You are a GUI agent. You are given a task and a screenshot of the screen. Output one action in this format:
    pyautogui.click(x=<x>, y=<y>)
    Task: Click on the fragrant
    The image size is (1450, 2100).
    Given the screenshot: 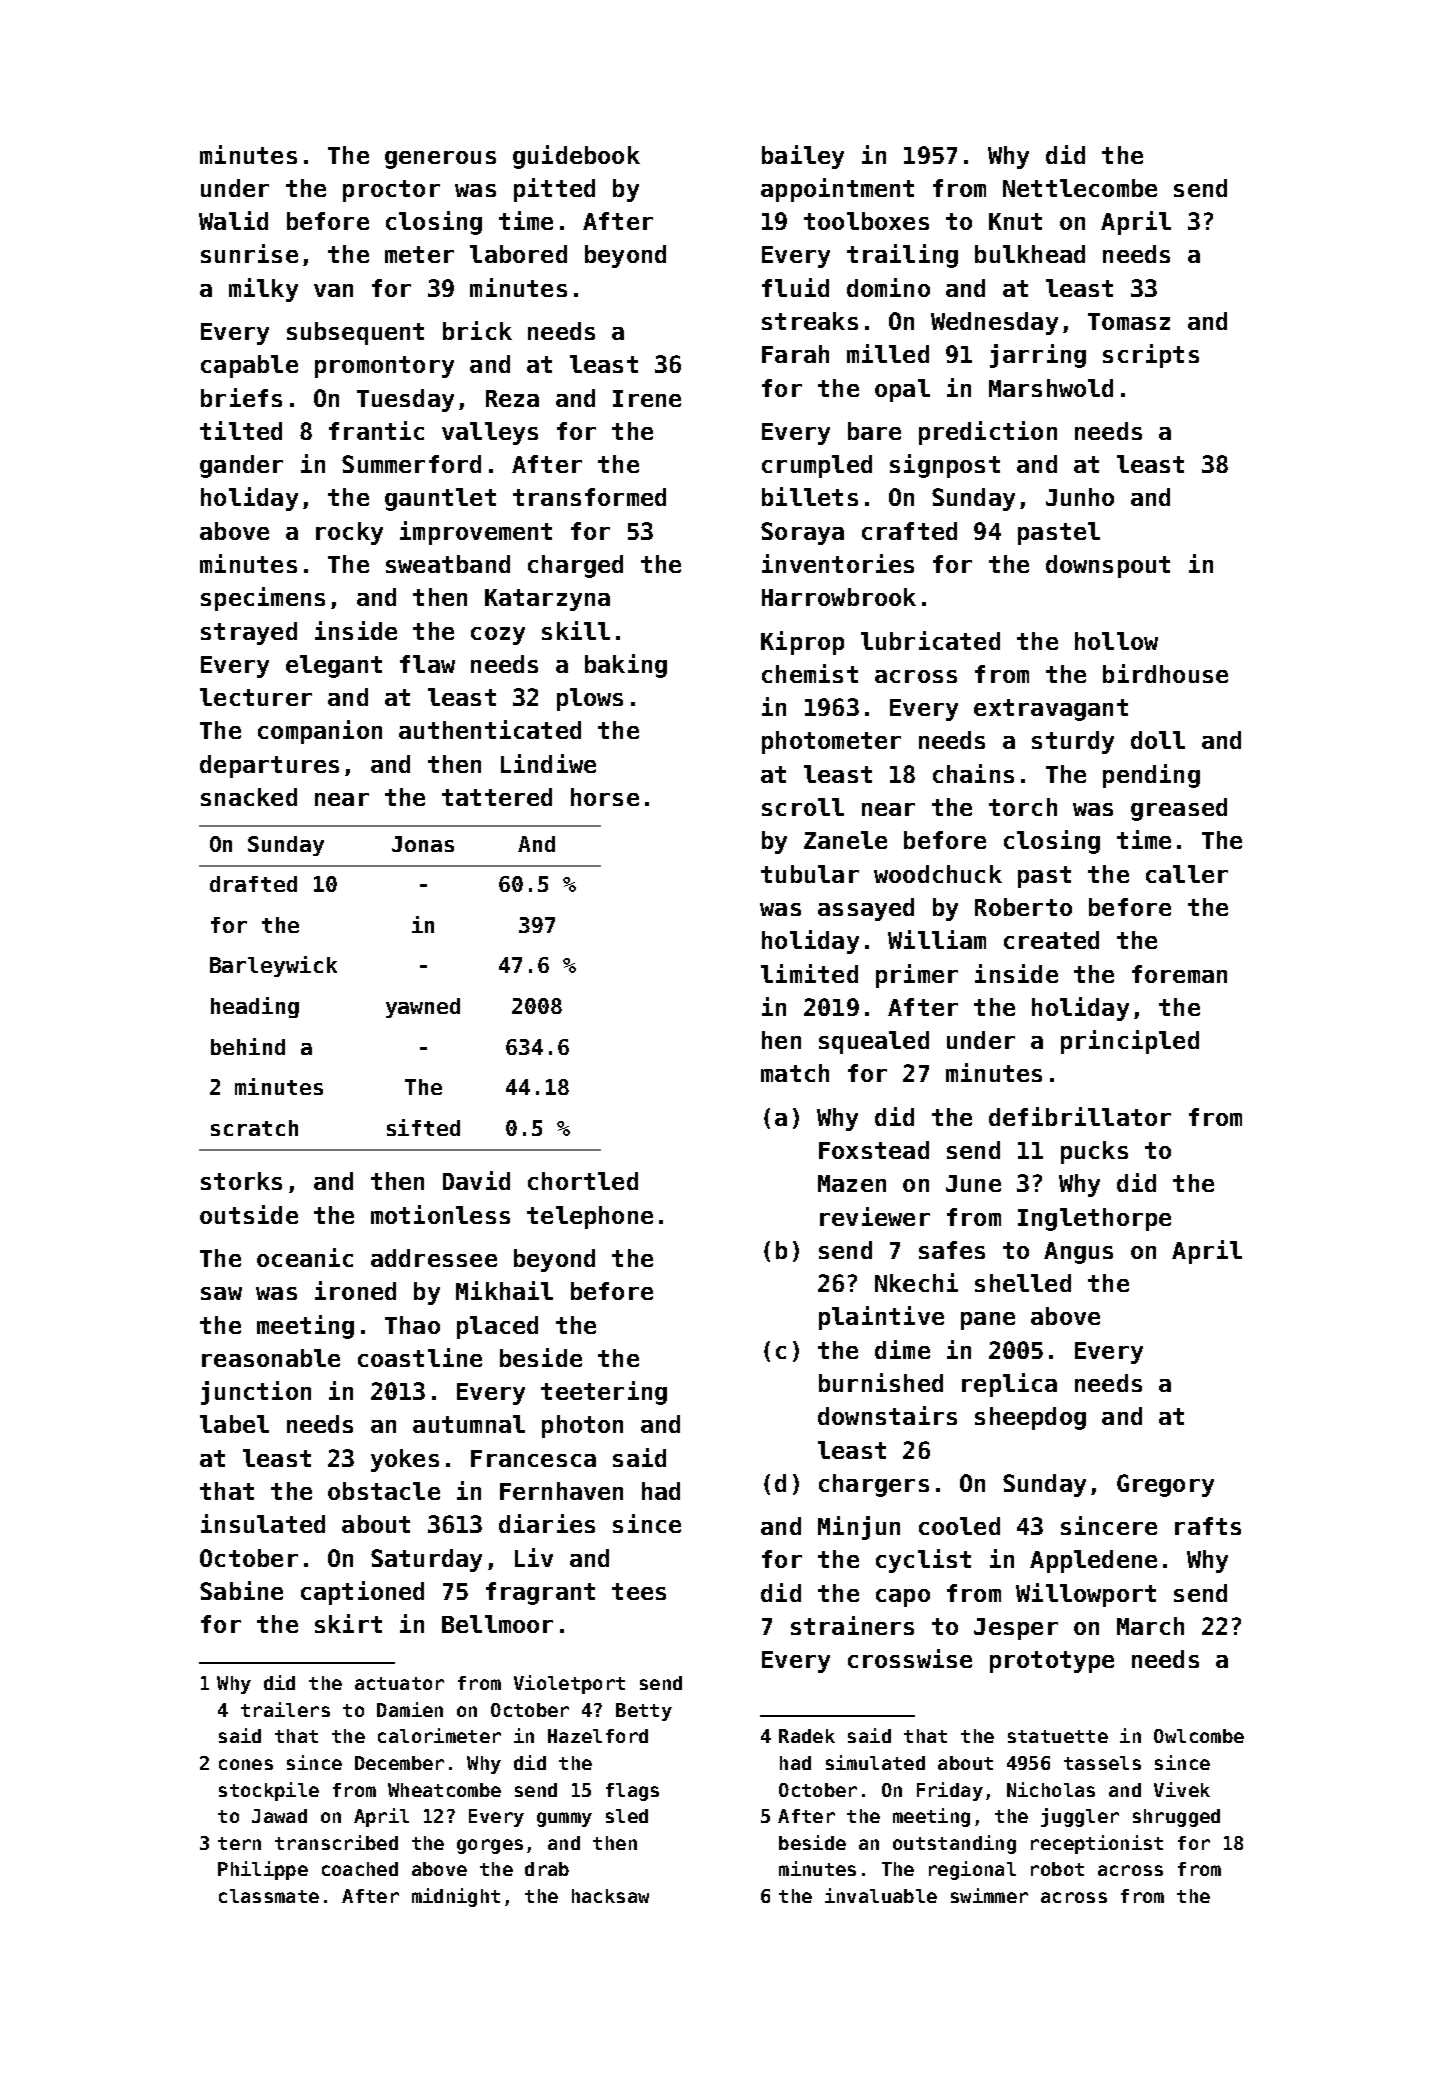 What is the action you would take?
    pyautogui.click(x=540, y=1593)
